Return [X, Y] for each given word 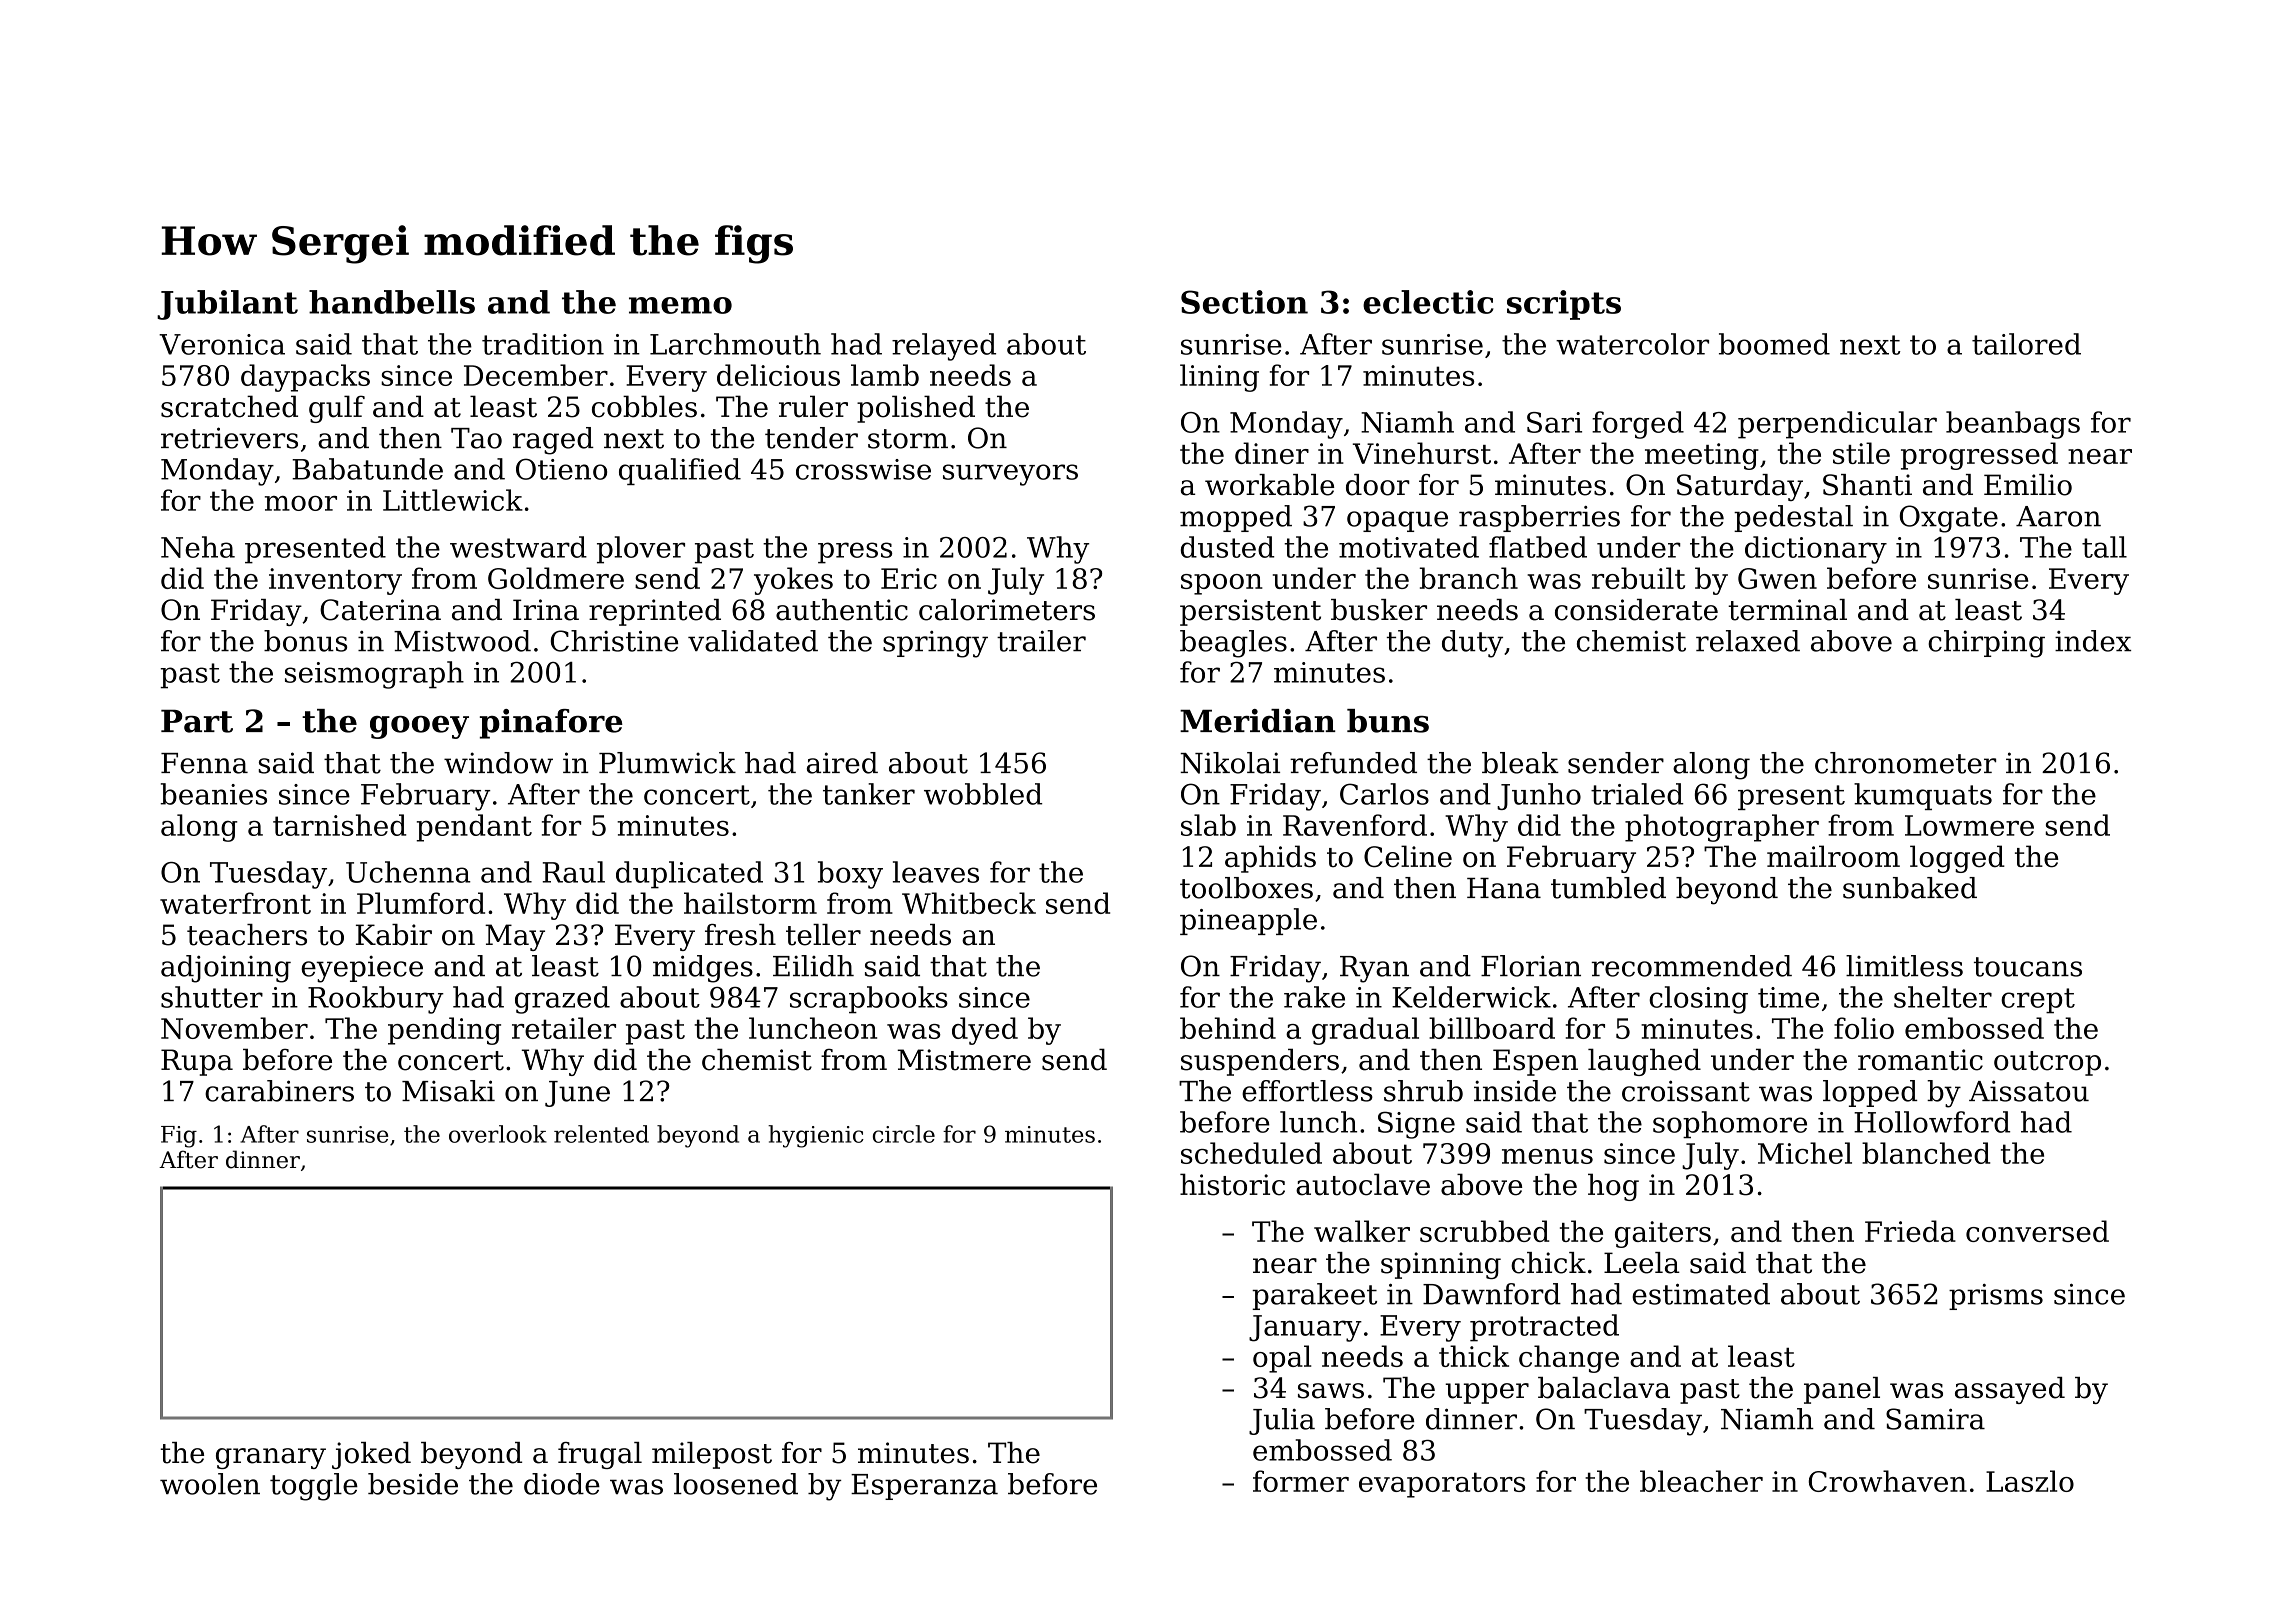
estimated [1701, 1294]
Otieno [561, 469]
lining [1219, 378]
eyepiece [362, 969]
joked [371, 1455]
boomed [1774, 344]
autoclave [1363, 1184]
